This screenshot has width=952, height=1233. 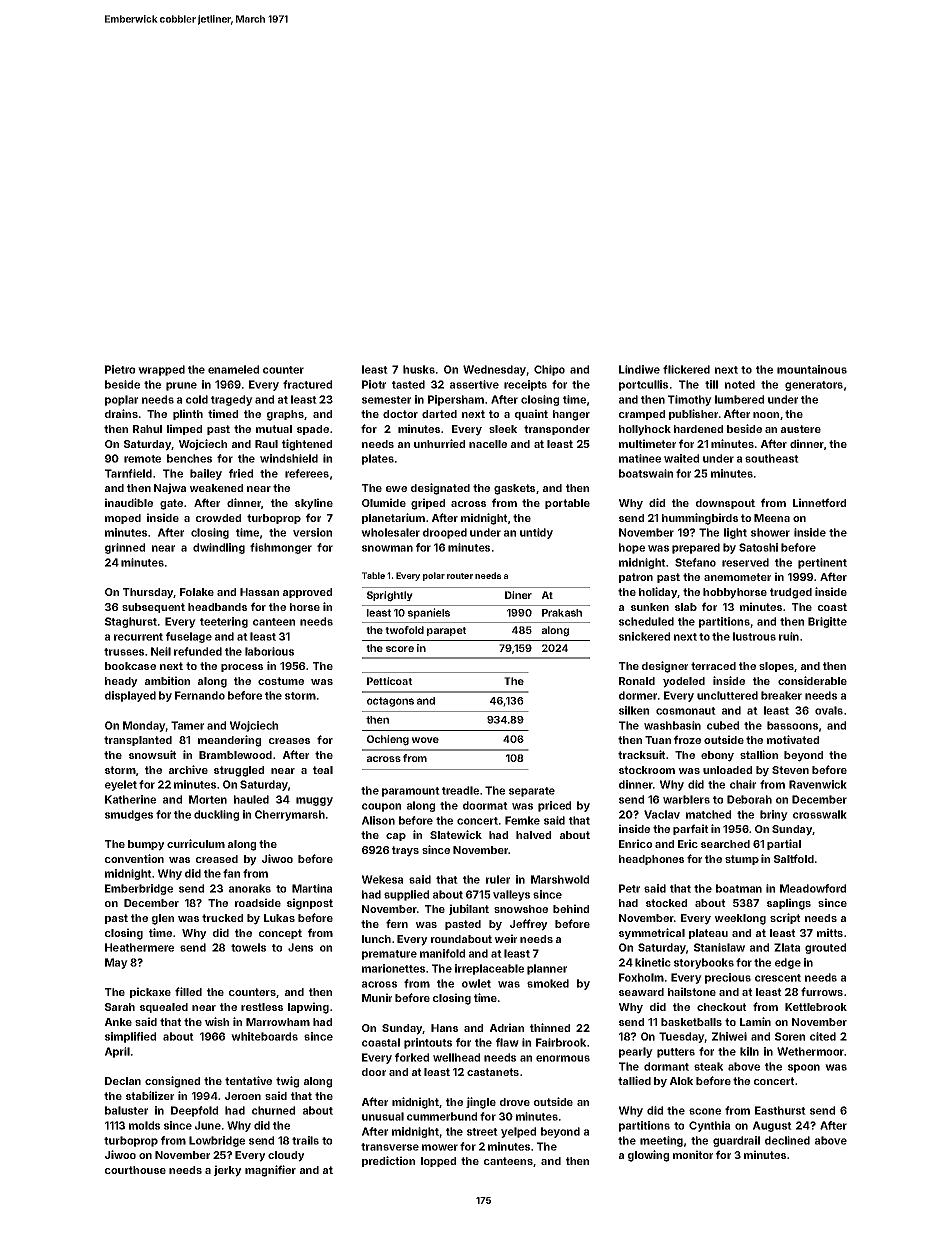 I want to click on magnifier, so click(x=270, y=1171).
